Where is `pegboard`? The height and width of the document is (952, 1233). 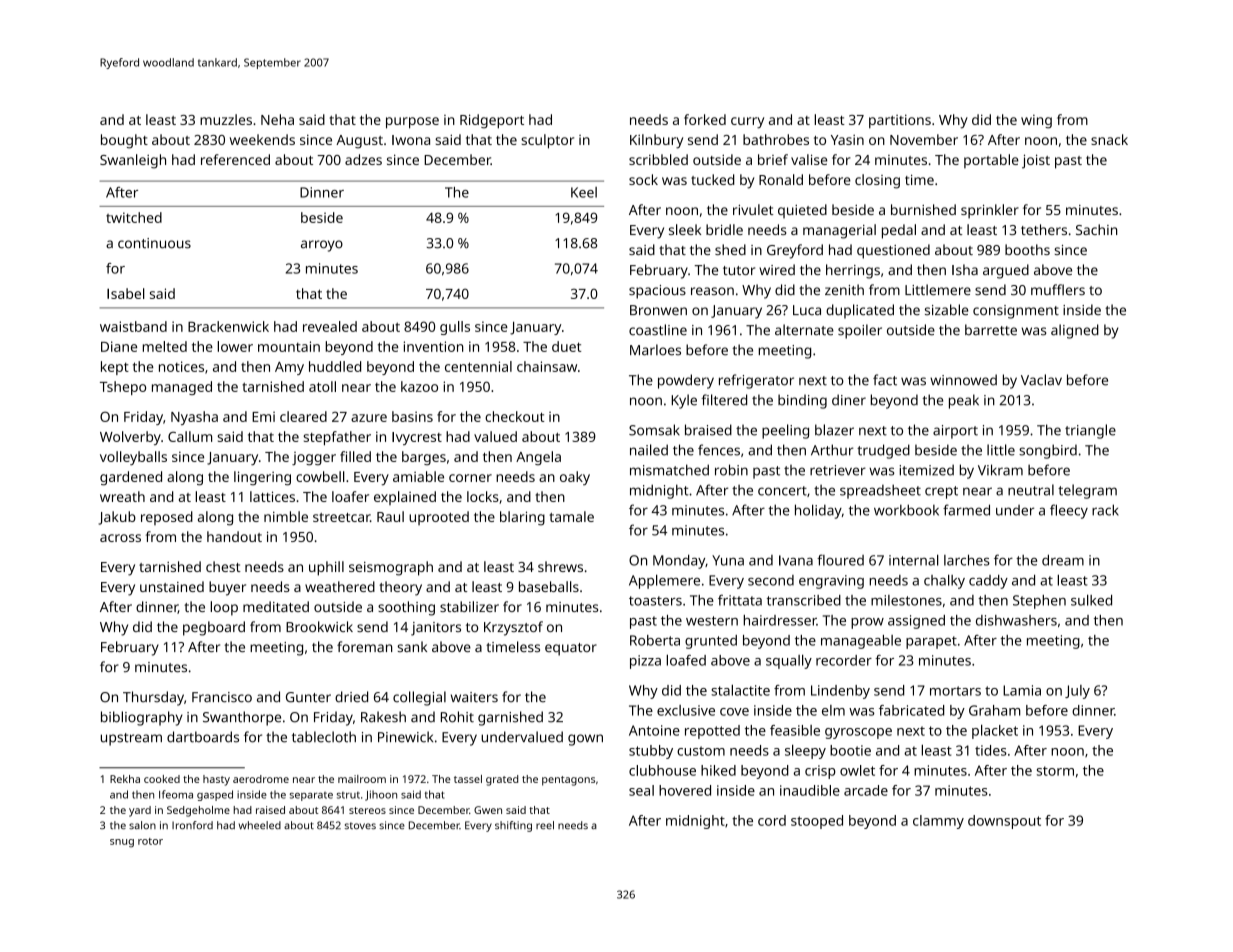 pegboard is located at coordinates (214, 628).
